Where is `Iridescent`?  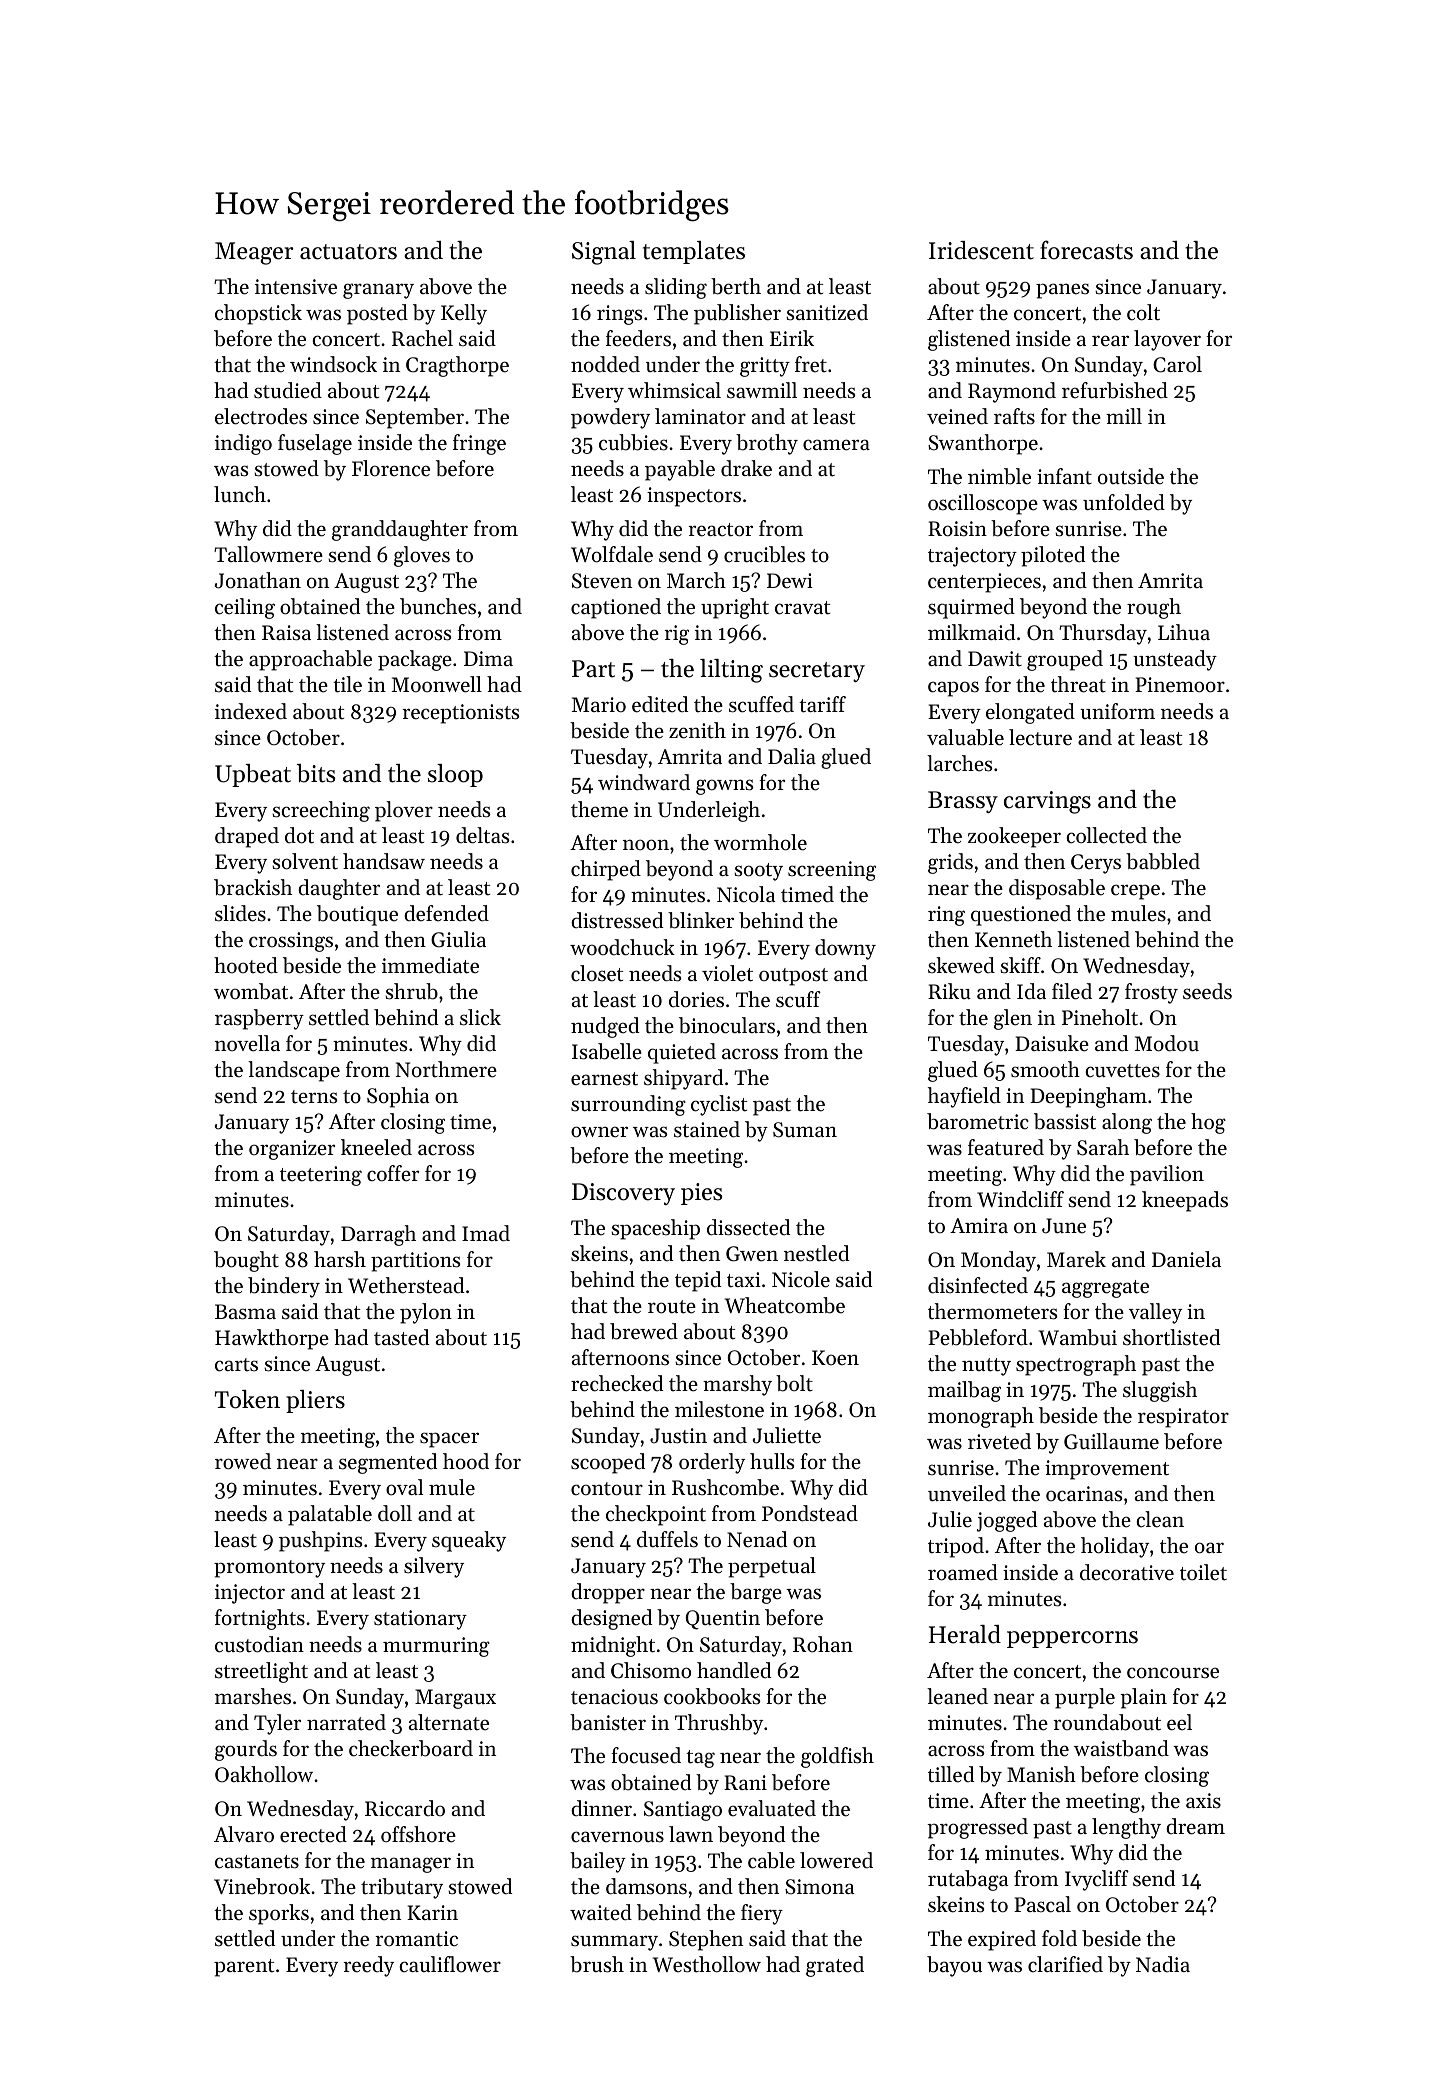
Iridescent is located at coordinates (981, 250).
